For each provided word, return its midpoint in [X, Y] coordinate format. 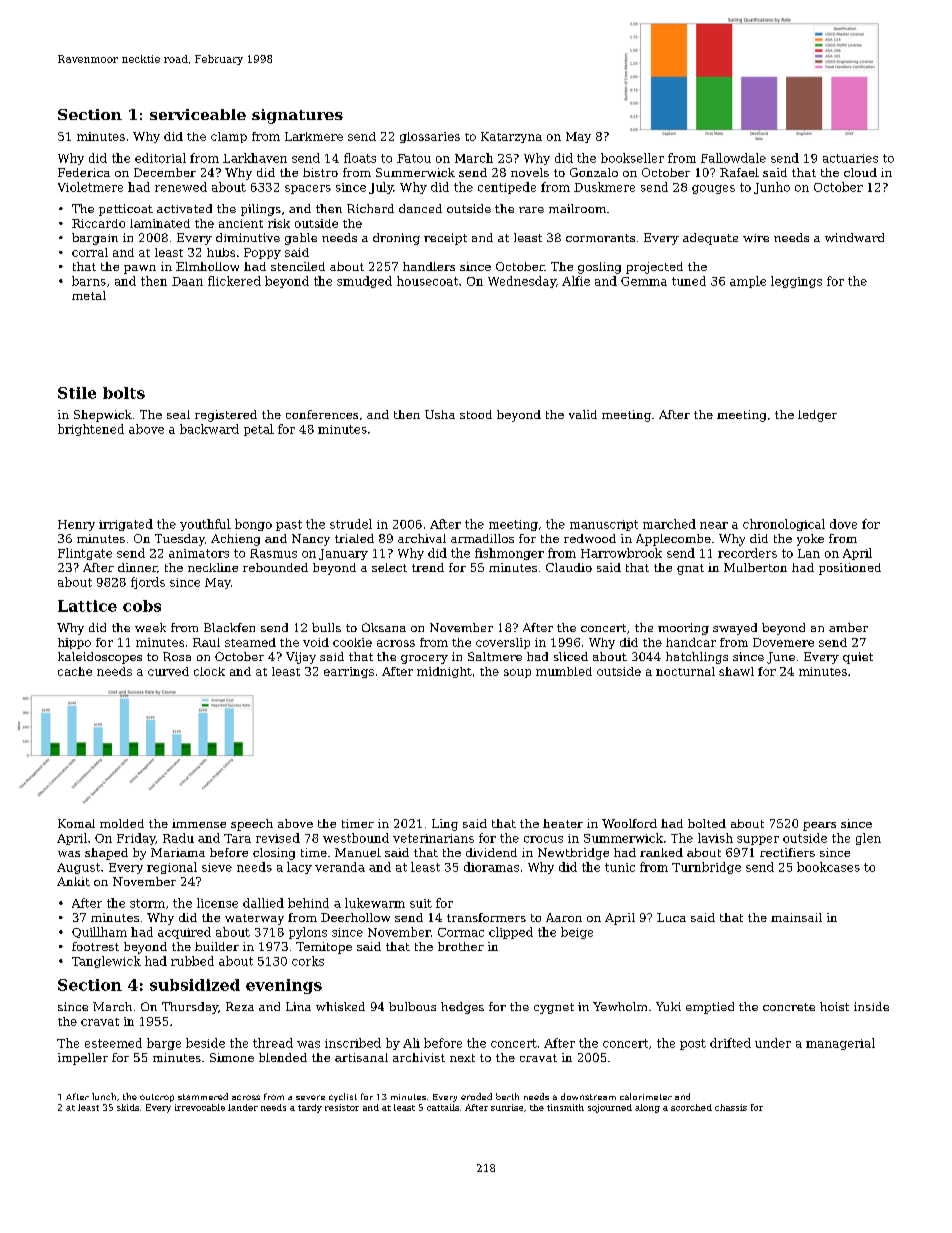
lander [243, 1107]
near [714, 525]
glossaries [430, 137]
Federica [84, 172]
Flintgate [85, 554]
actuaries [850, 158]
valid [583, 414]
